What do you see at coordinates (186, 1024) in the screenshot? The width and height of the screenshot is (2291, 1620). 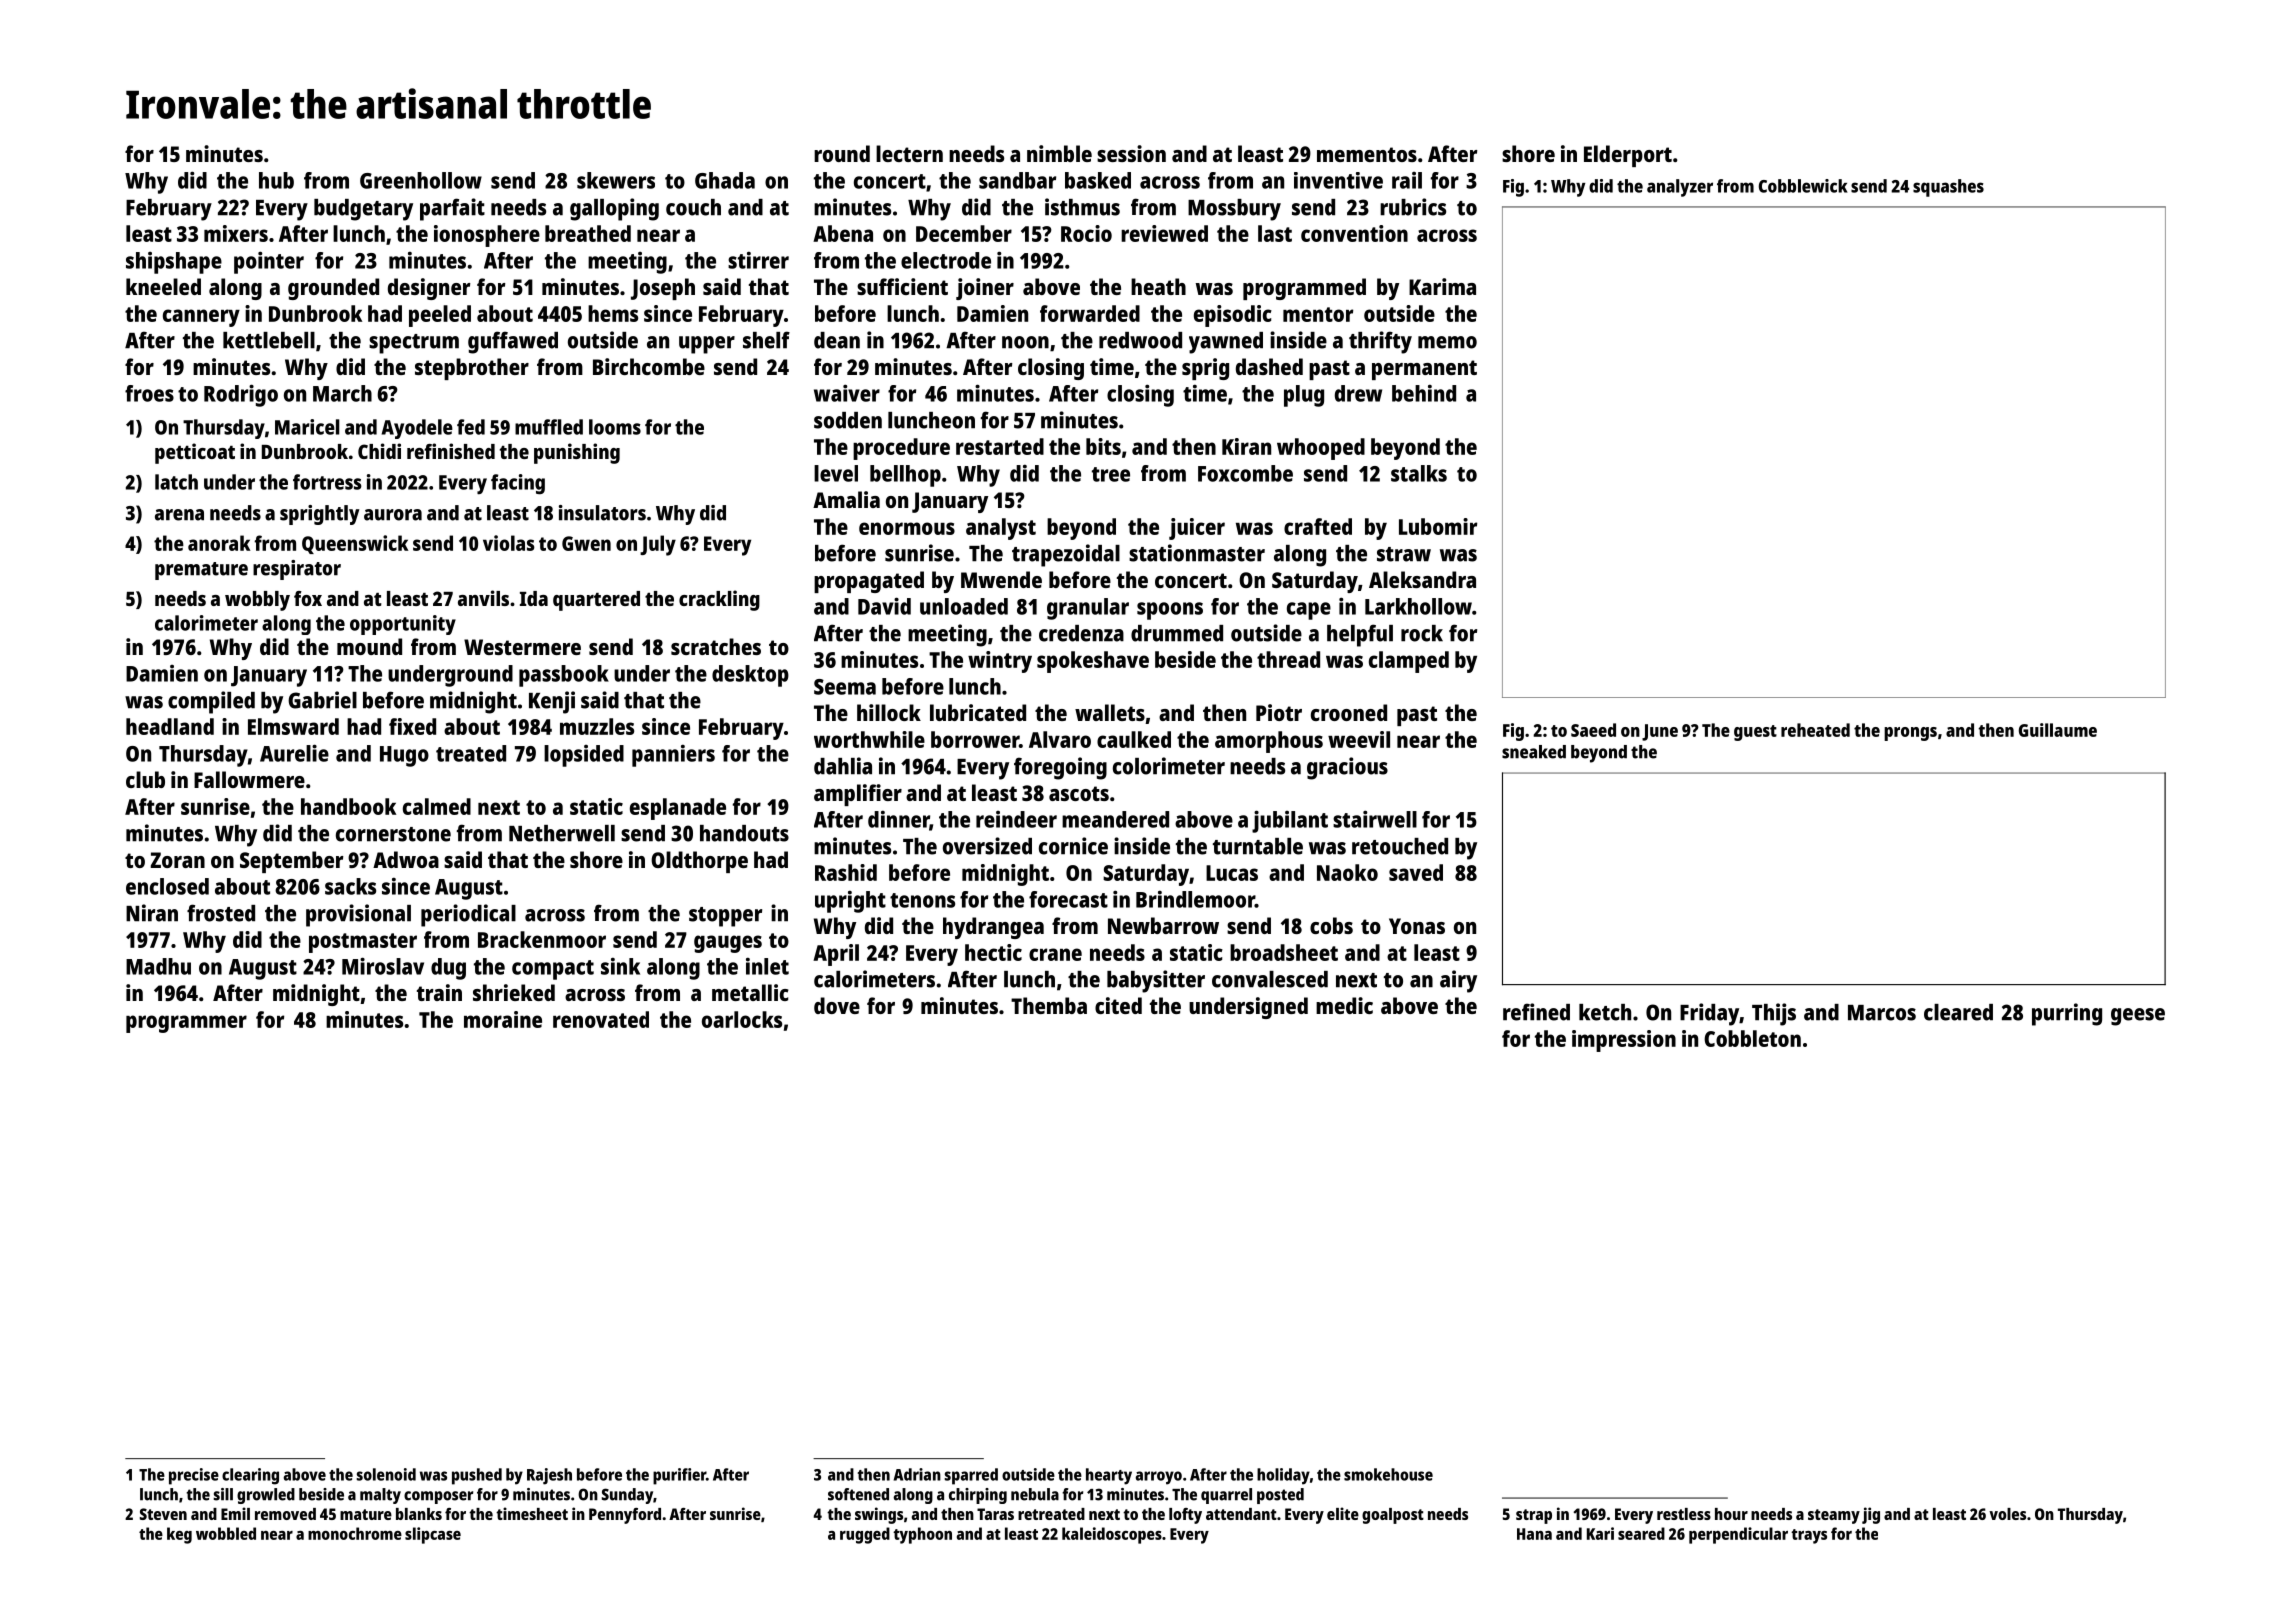 I see `programmer` at bounding box center [186, 1024].
